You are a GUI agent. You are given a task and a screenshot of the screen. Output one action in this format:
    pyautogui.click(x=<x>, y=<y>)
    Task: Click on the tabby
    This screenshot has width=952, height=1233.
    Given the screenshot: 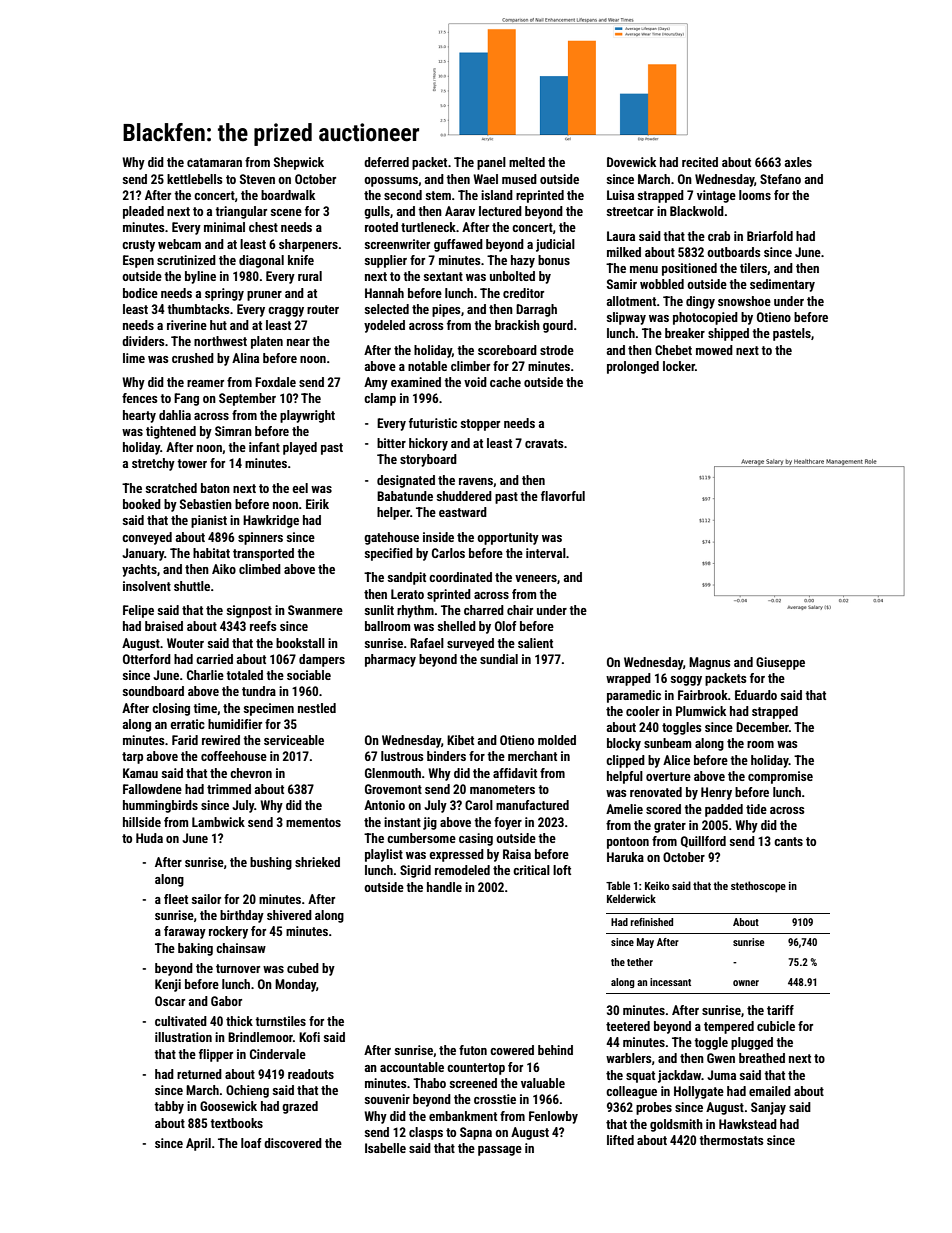 What is the action you would take?
    pyautogui.click(x=169, y=1107)
